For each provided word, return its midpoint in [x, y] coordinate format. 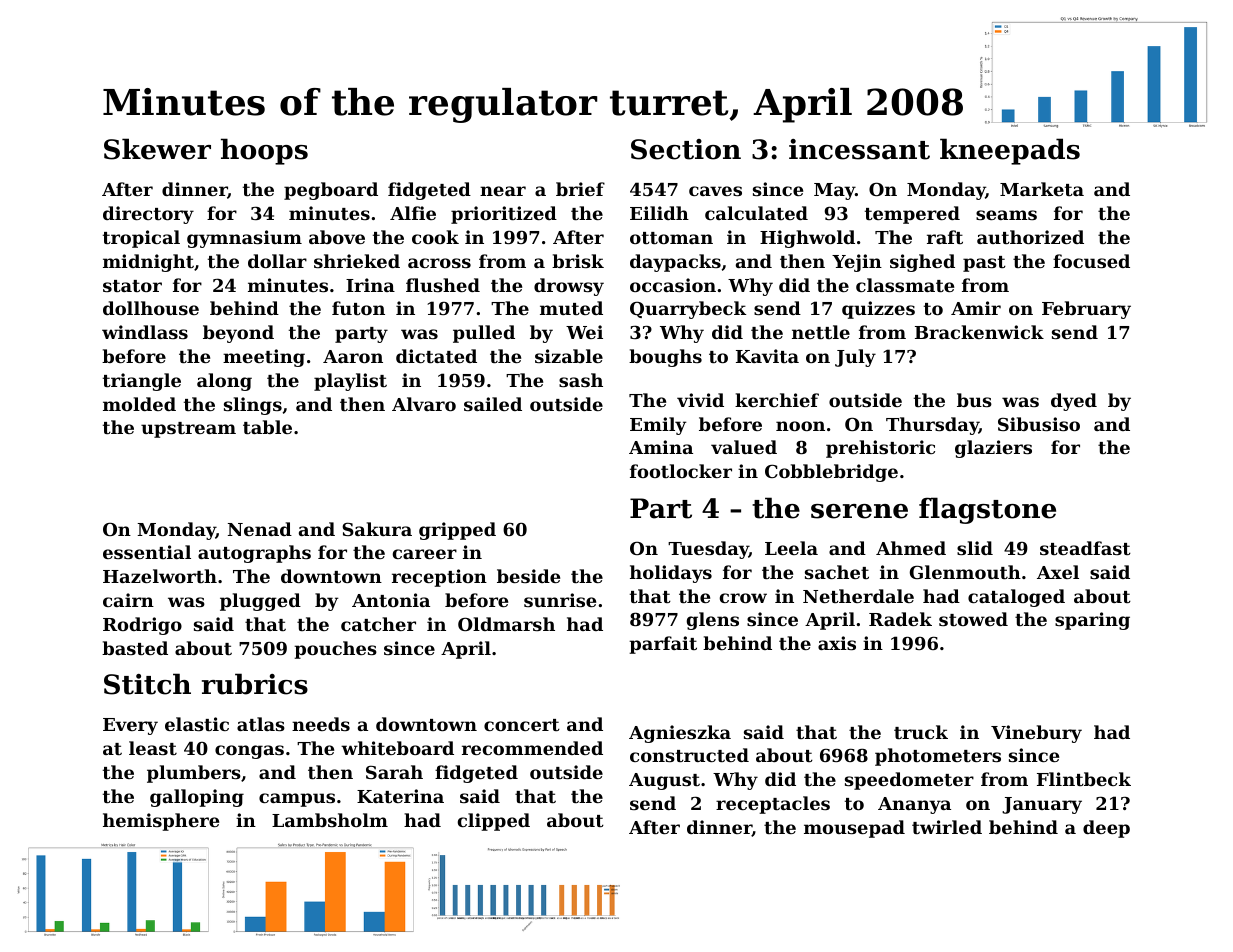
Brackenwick [979, 332]
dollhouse [151, 308]
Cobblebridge [831, 473]
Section [686, 149]
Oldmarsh [506, 624]
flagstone [987, 510]
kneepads [1010, 151]
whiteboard [397, 748]
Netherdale [858, 596]
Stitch [147, 684]
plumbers [194, 774]
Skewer [157, 149]
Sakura [377, 529]
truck [921, 732]
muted [571, 308]
